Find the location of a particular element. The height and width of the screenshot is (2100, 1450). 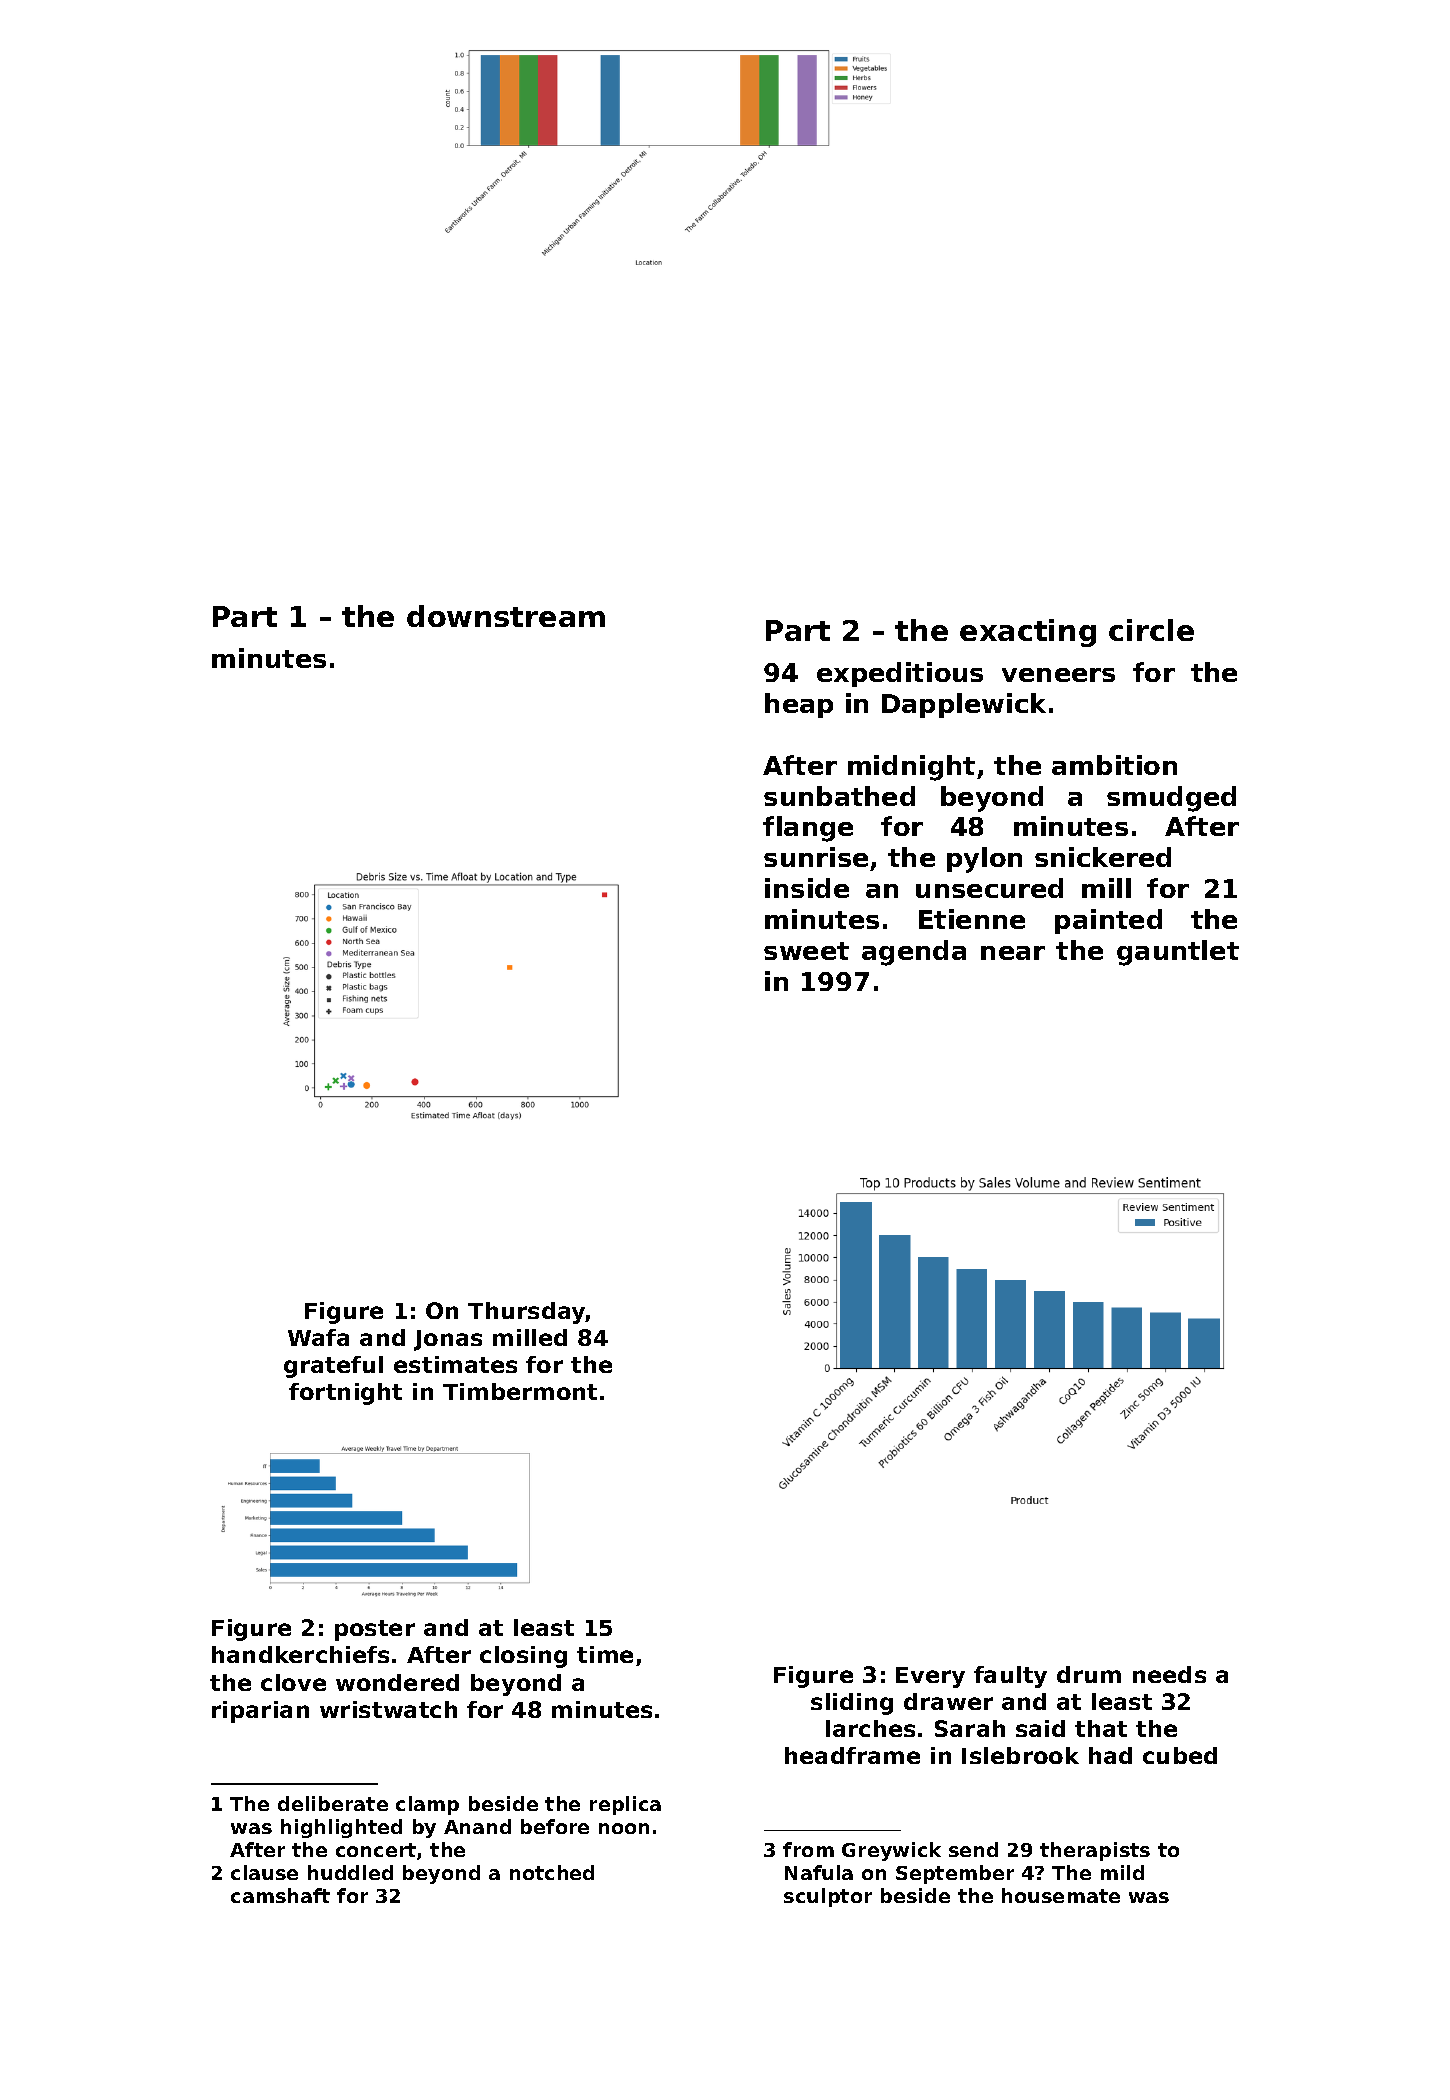

downstream is located at coordinates (506, 616).
